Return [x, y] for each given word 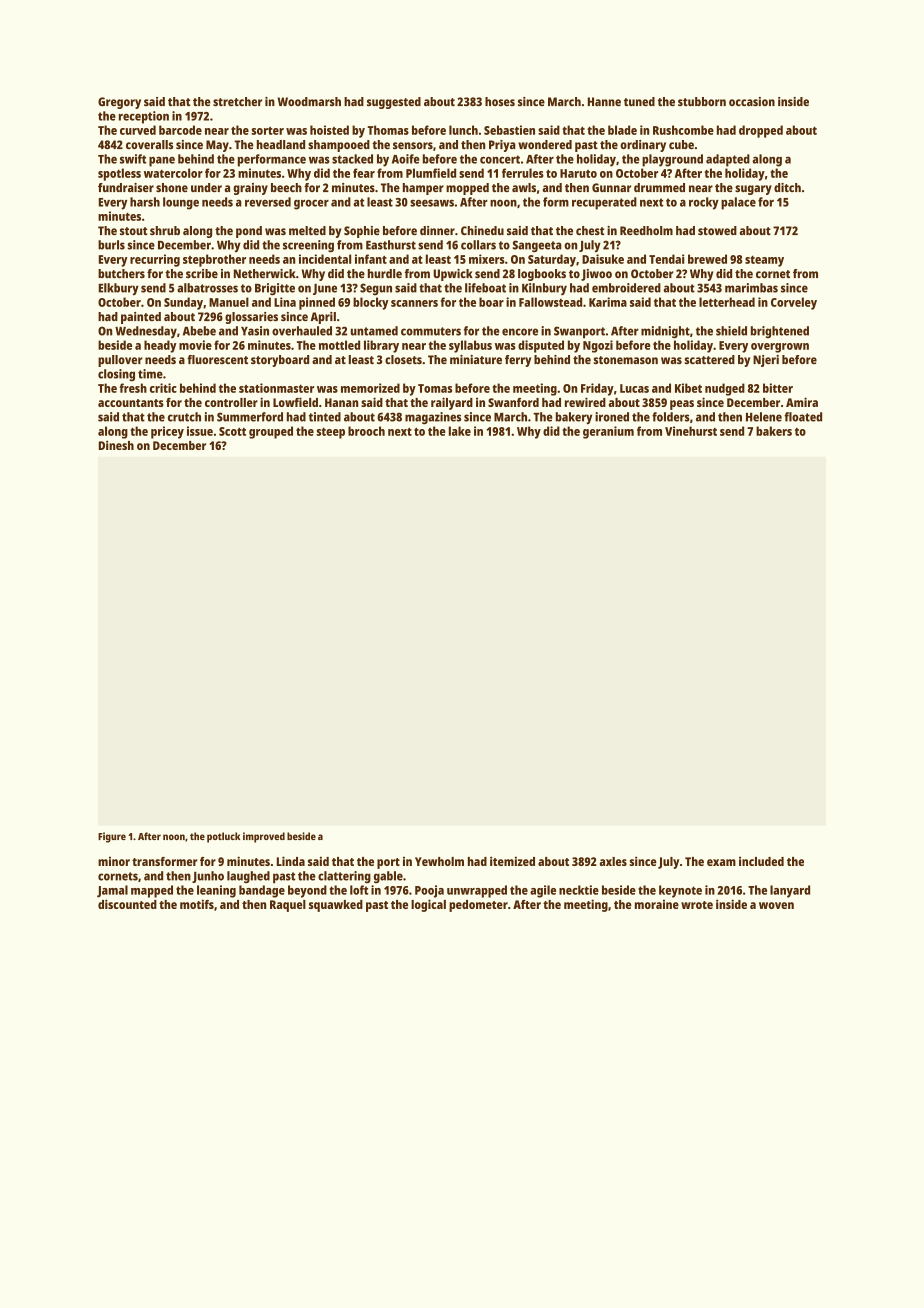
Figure [112, 837]
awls [524, 187]
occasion [752, 101]
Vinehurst [691, 431]
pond [249, 232]
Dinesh [116, 445]
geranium [608, 432]
